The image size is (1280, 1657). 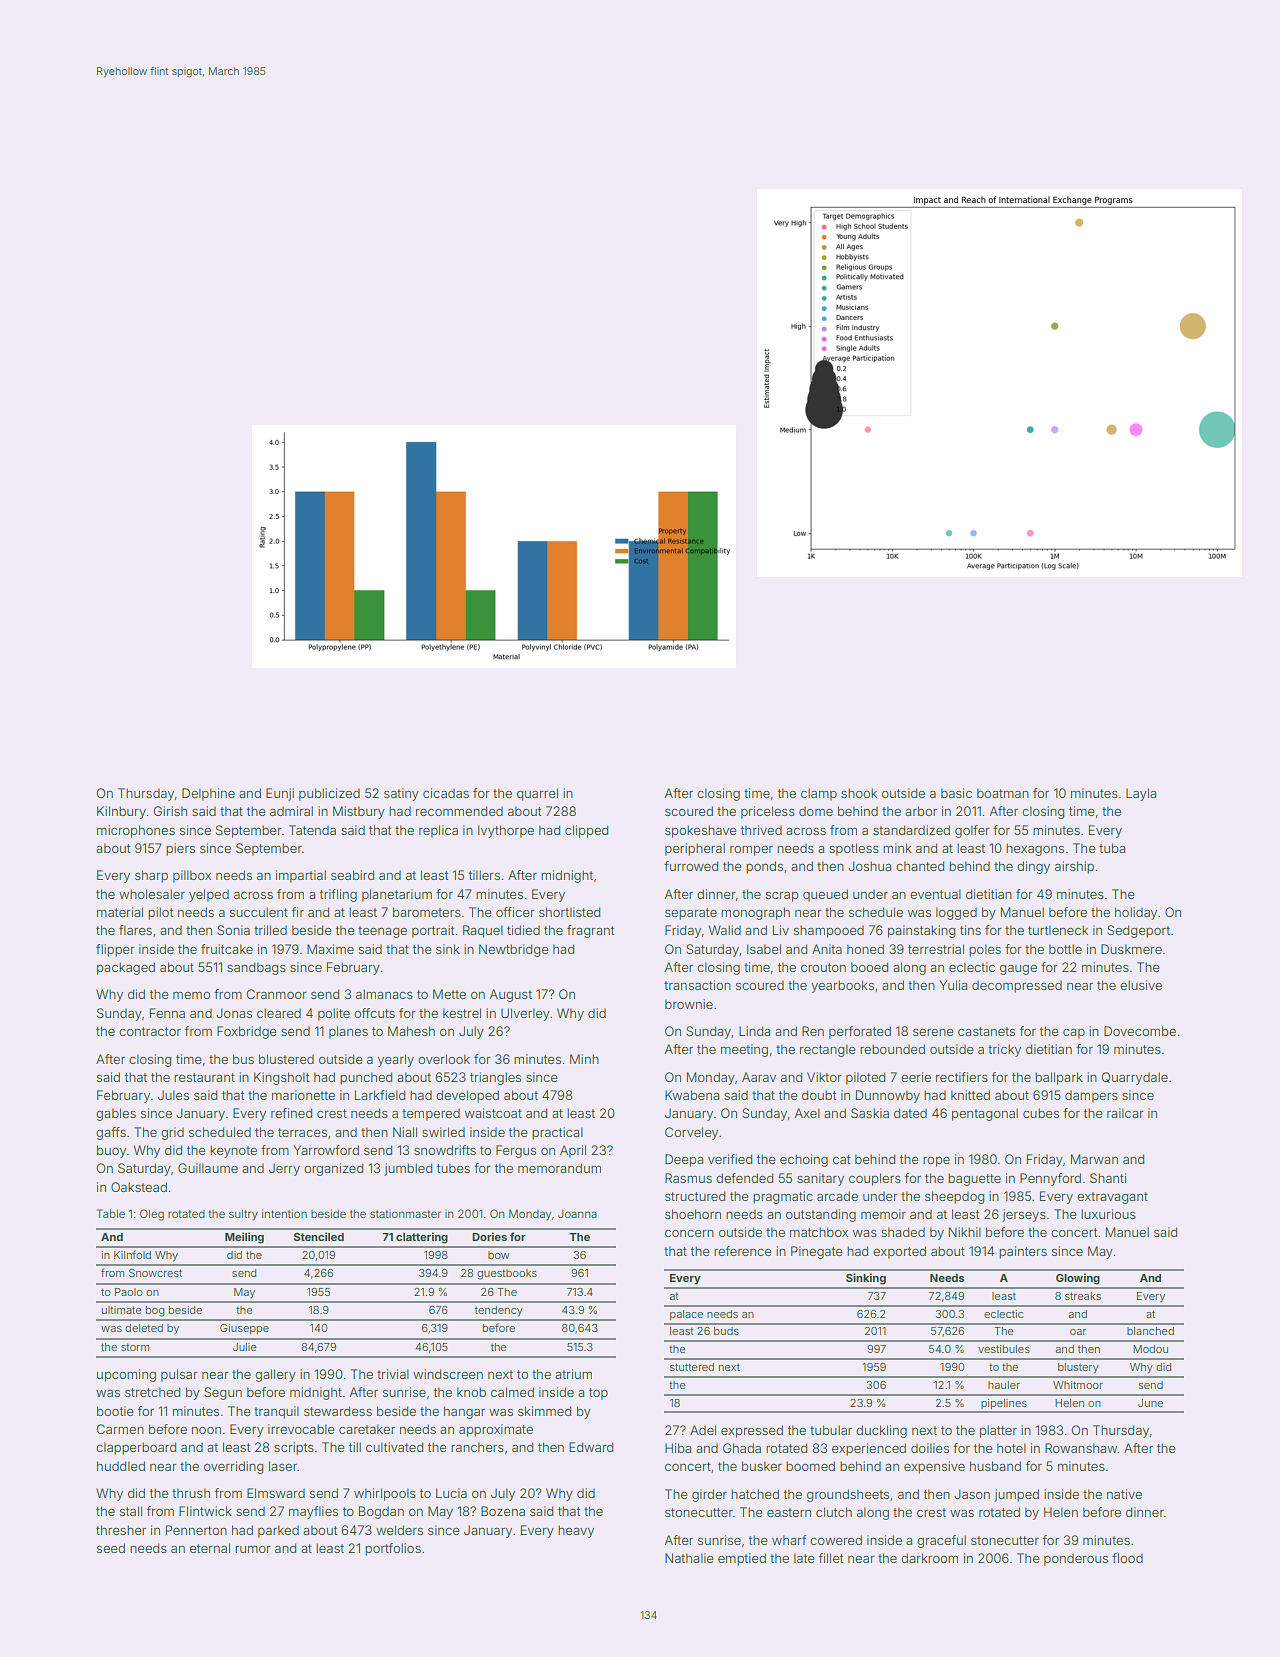 What do you see at coordinates (396, 1060) in the page?
I see `yearly` at bounding box center [396, 1060].
